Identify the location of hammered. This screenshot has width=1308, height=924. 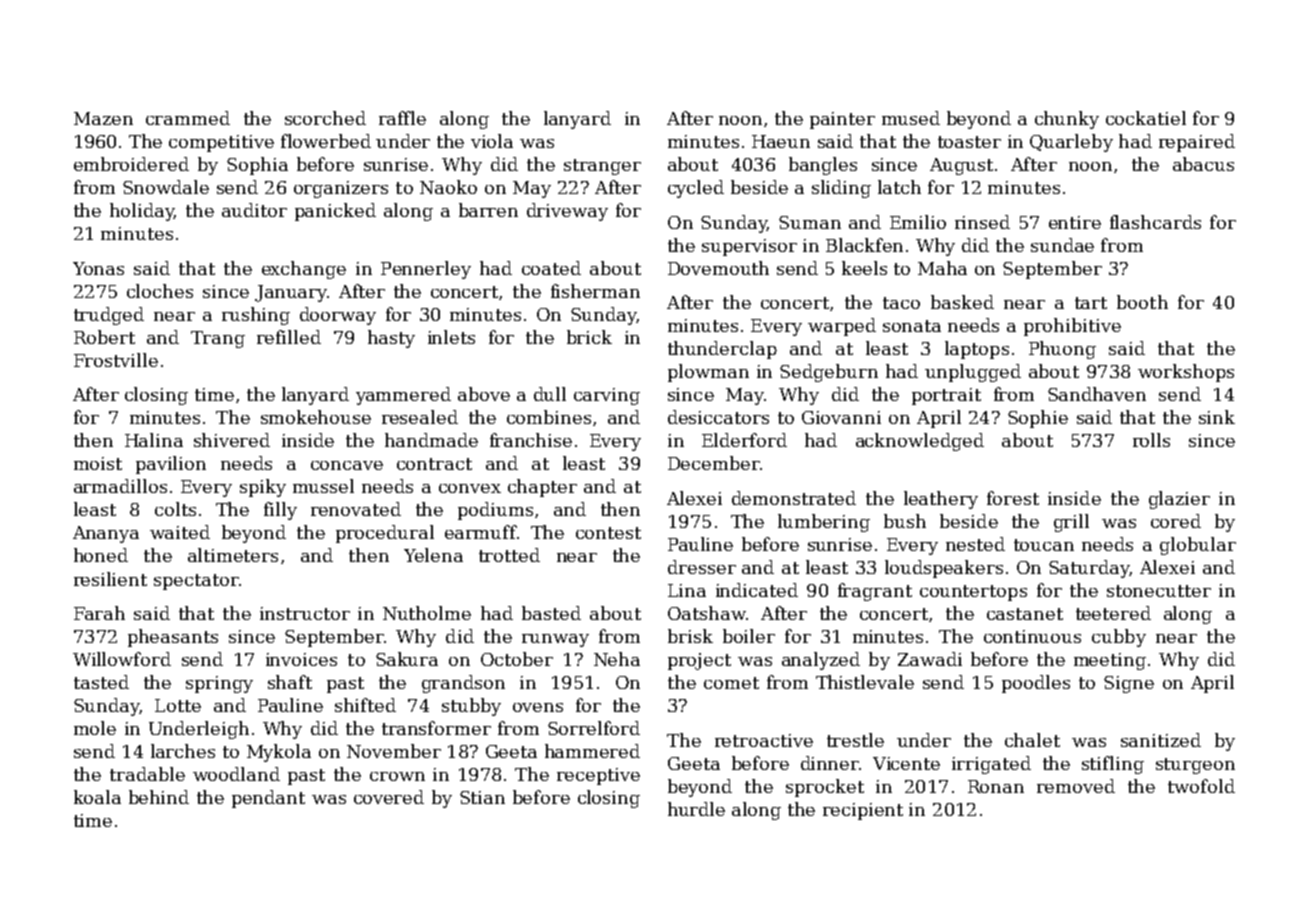
(592, 751).
